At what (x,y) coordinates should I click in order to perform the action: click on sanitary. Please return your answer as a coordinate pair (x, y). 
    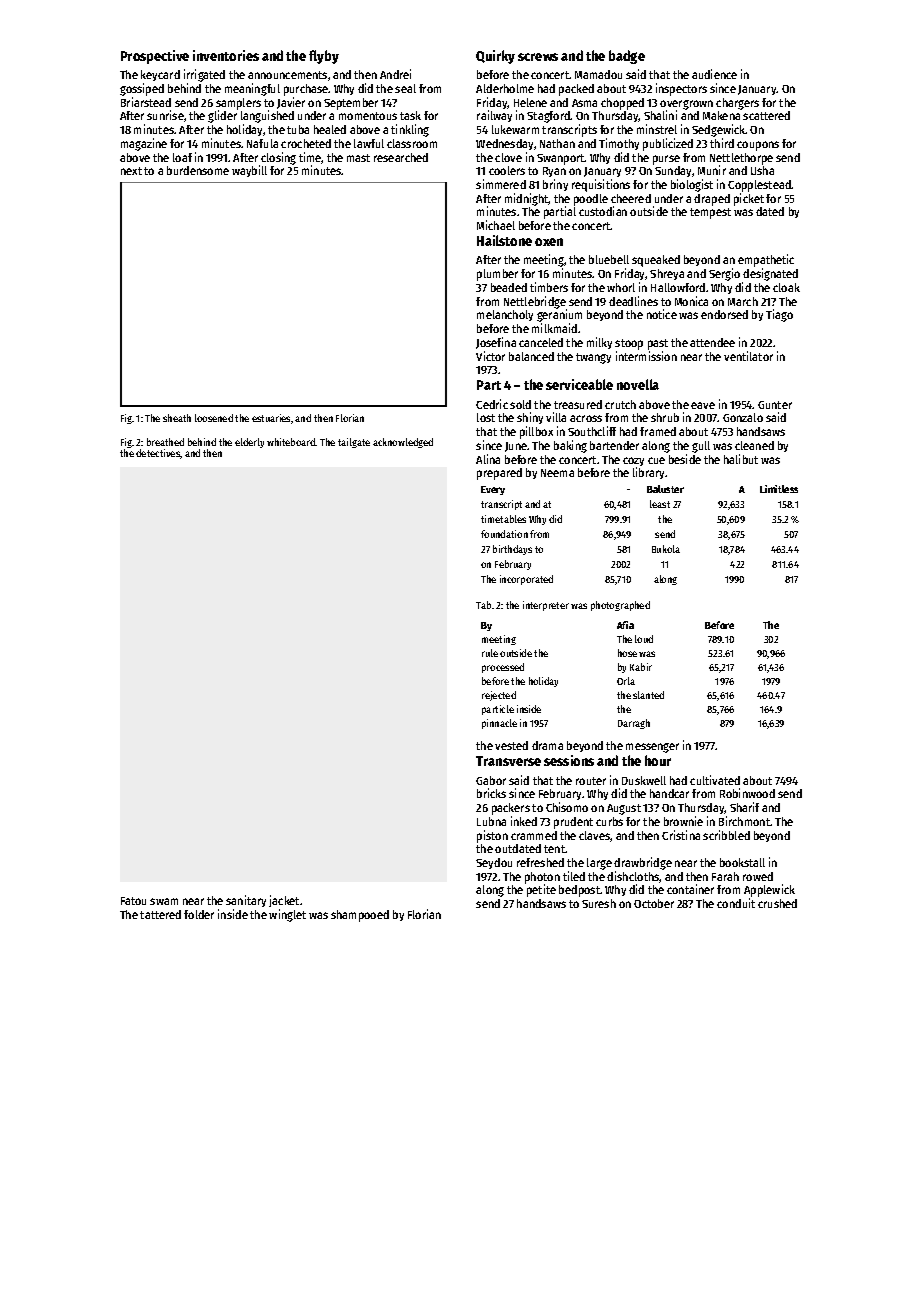
    Looking at the image, I should click on (246, 901).
